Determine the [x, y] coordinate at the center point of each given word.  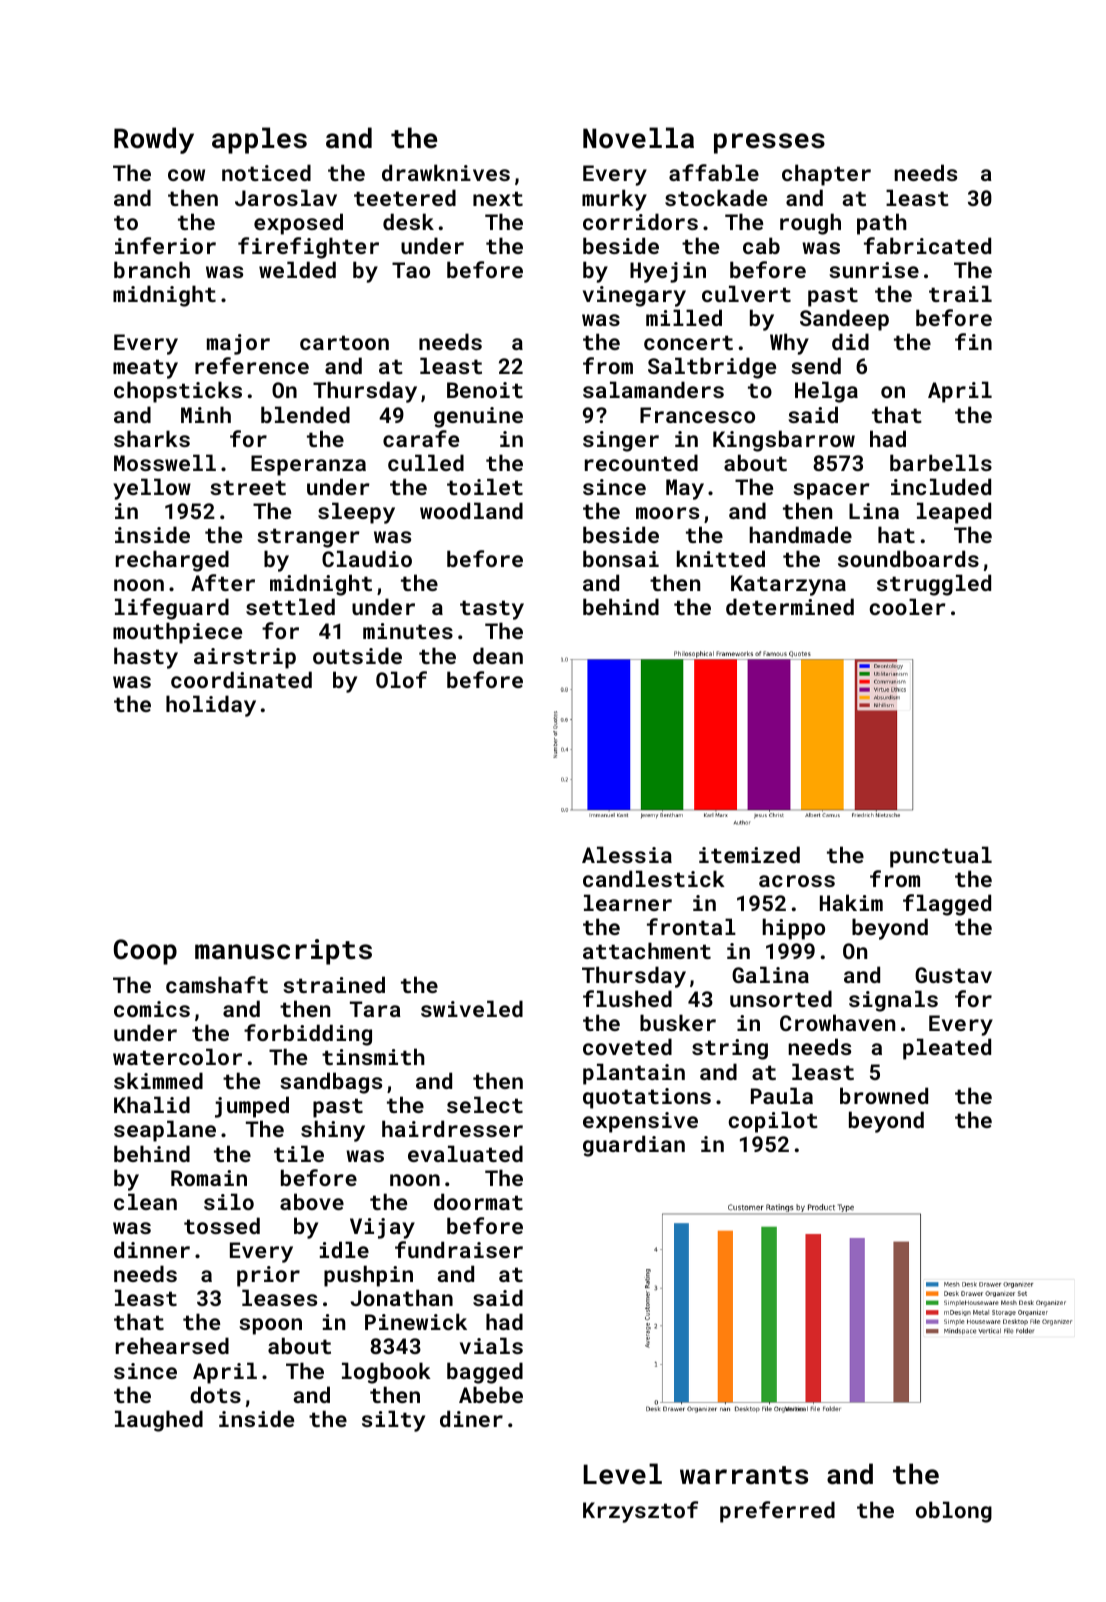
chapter [826, 175]
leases [279, 1297]
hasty [146, 658]
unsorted [781, 998]
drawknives [446, 172]
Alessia [627, 854]
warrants [744, 1475]
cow [186, 175]
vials [491, 1345]
